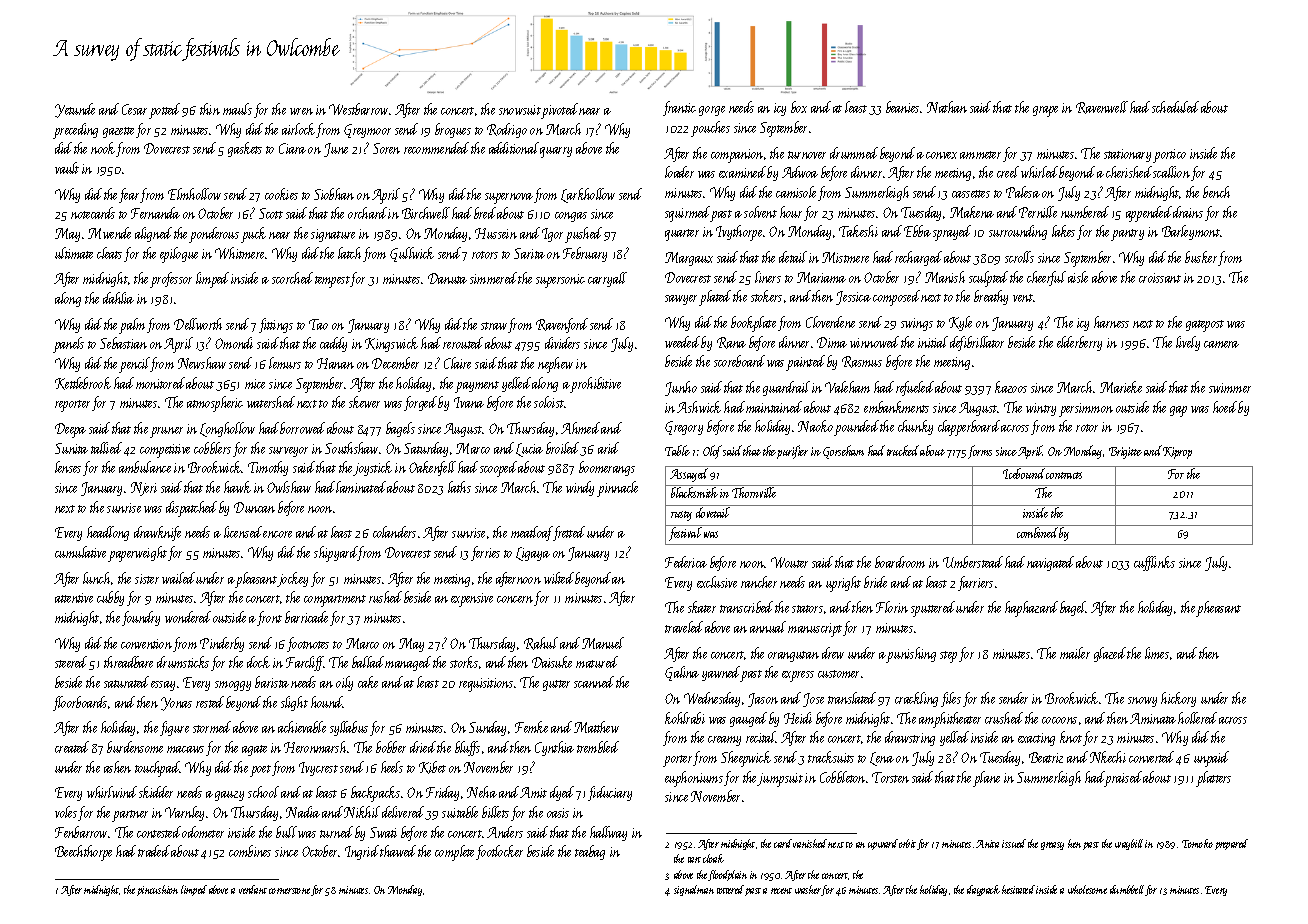  What do you see at coordinates (368, 682) in the screenshot?
I see `cake` at bounding box center [368, 682].
